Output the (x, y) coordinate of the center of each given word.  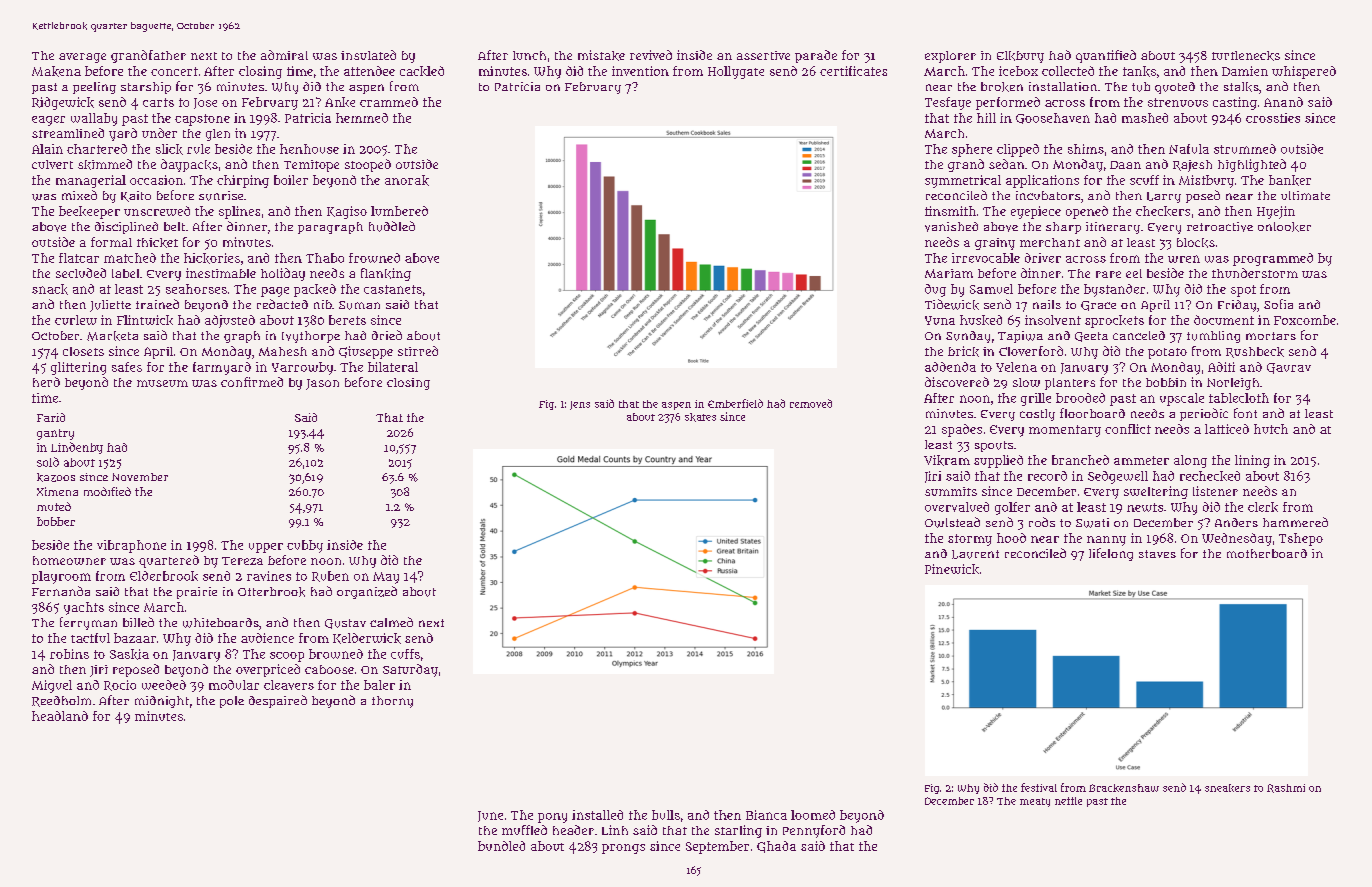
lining (1252, 461)
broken (1002, 87)
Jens (580, 405)
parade (816, 56)
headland (60, 716)
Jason (322, 384)
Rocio (120, 685)
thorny (392, 702)
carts (158, 102)
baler (379, 685)
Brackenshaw (1124, 788)
